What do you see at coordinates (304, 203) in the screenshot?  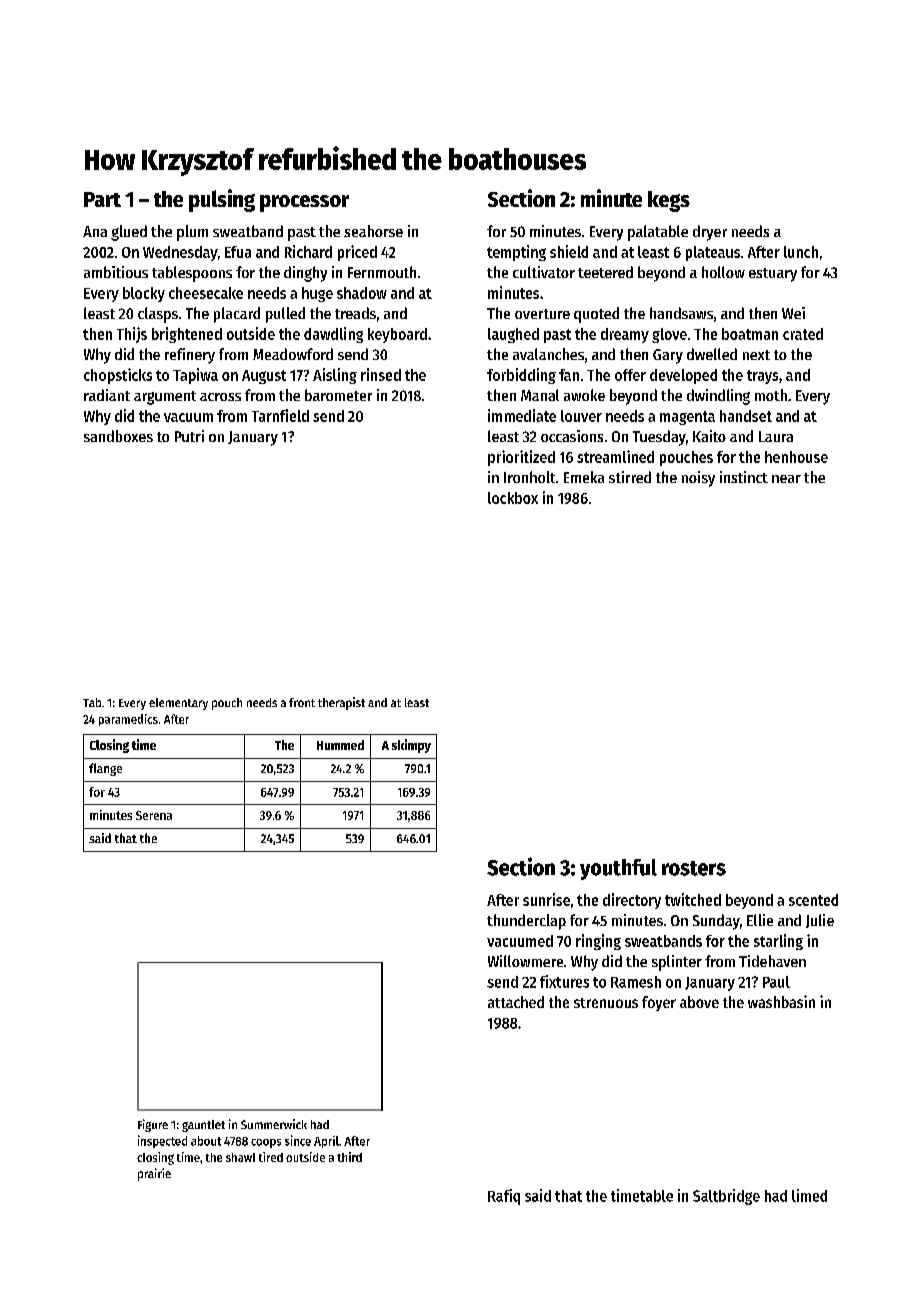 I see `processor` at bounding box center [304, 203].
